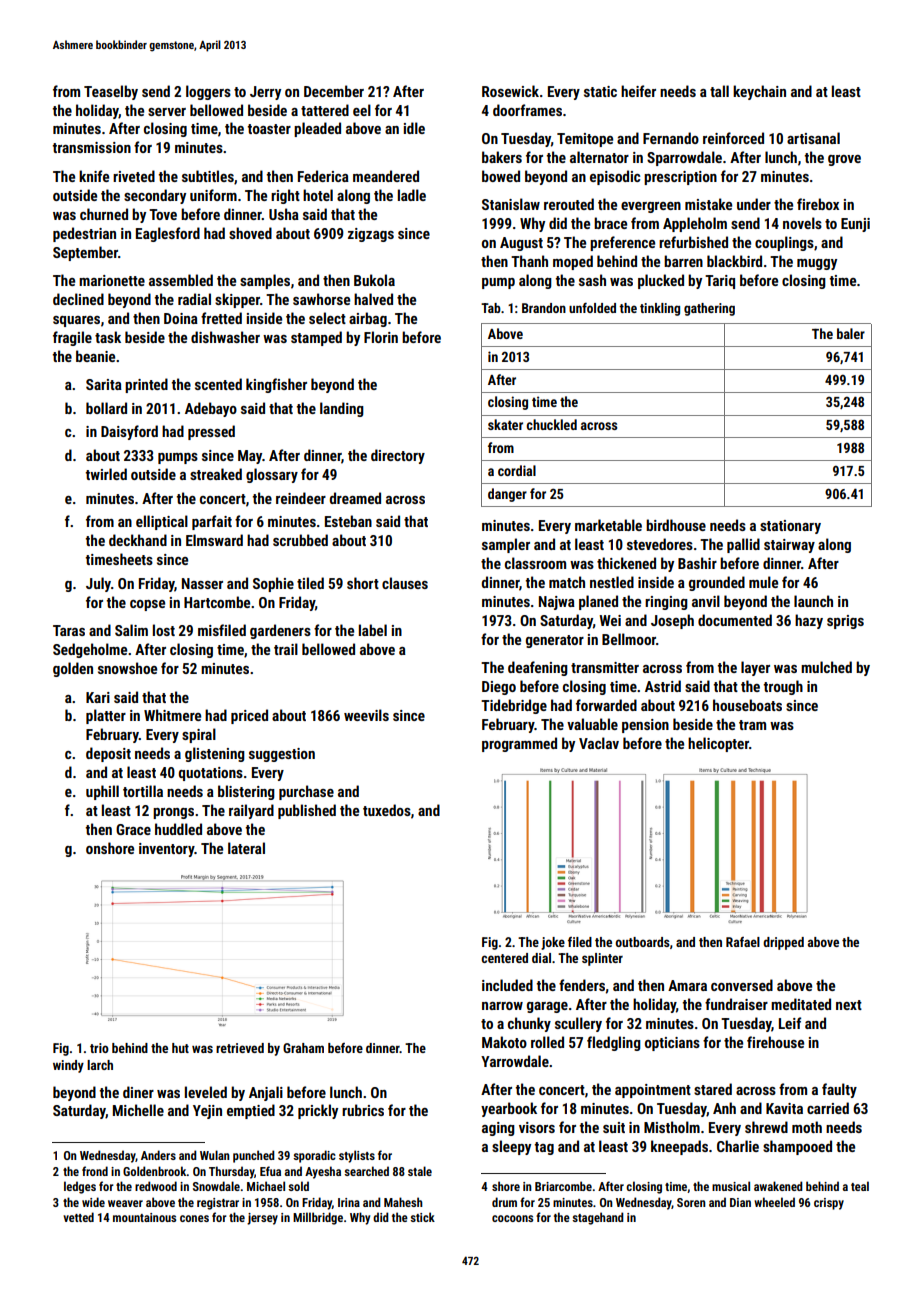 Image resolution: width=924 pixels, height=1308 pixels. Describe the element at coordinates (807, 1127) in the screenshot. I see `moth` at that location.
